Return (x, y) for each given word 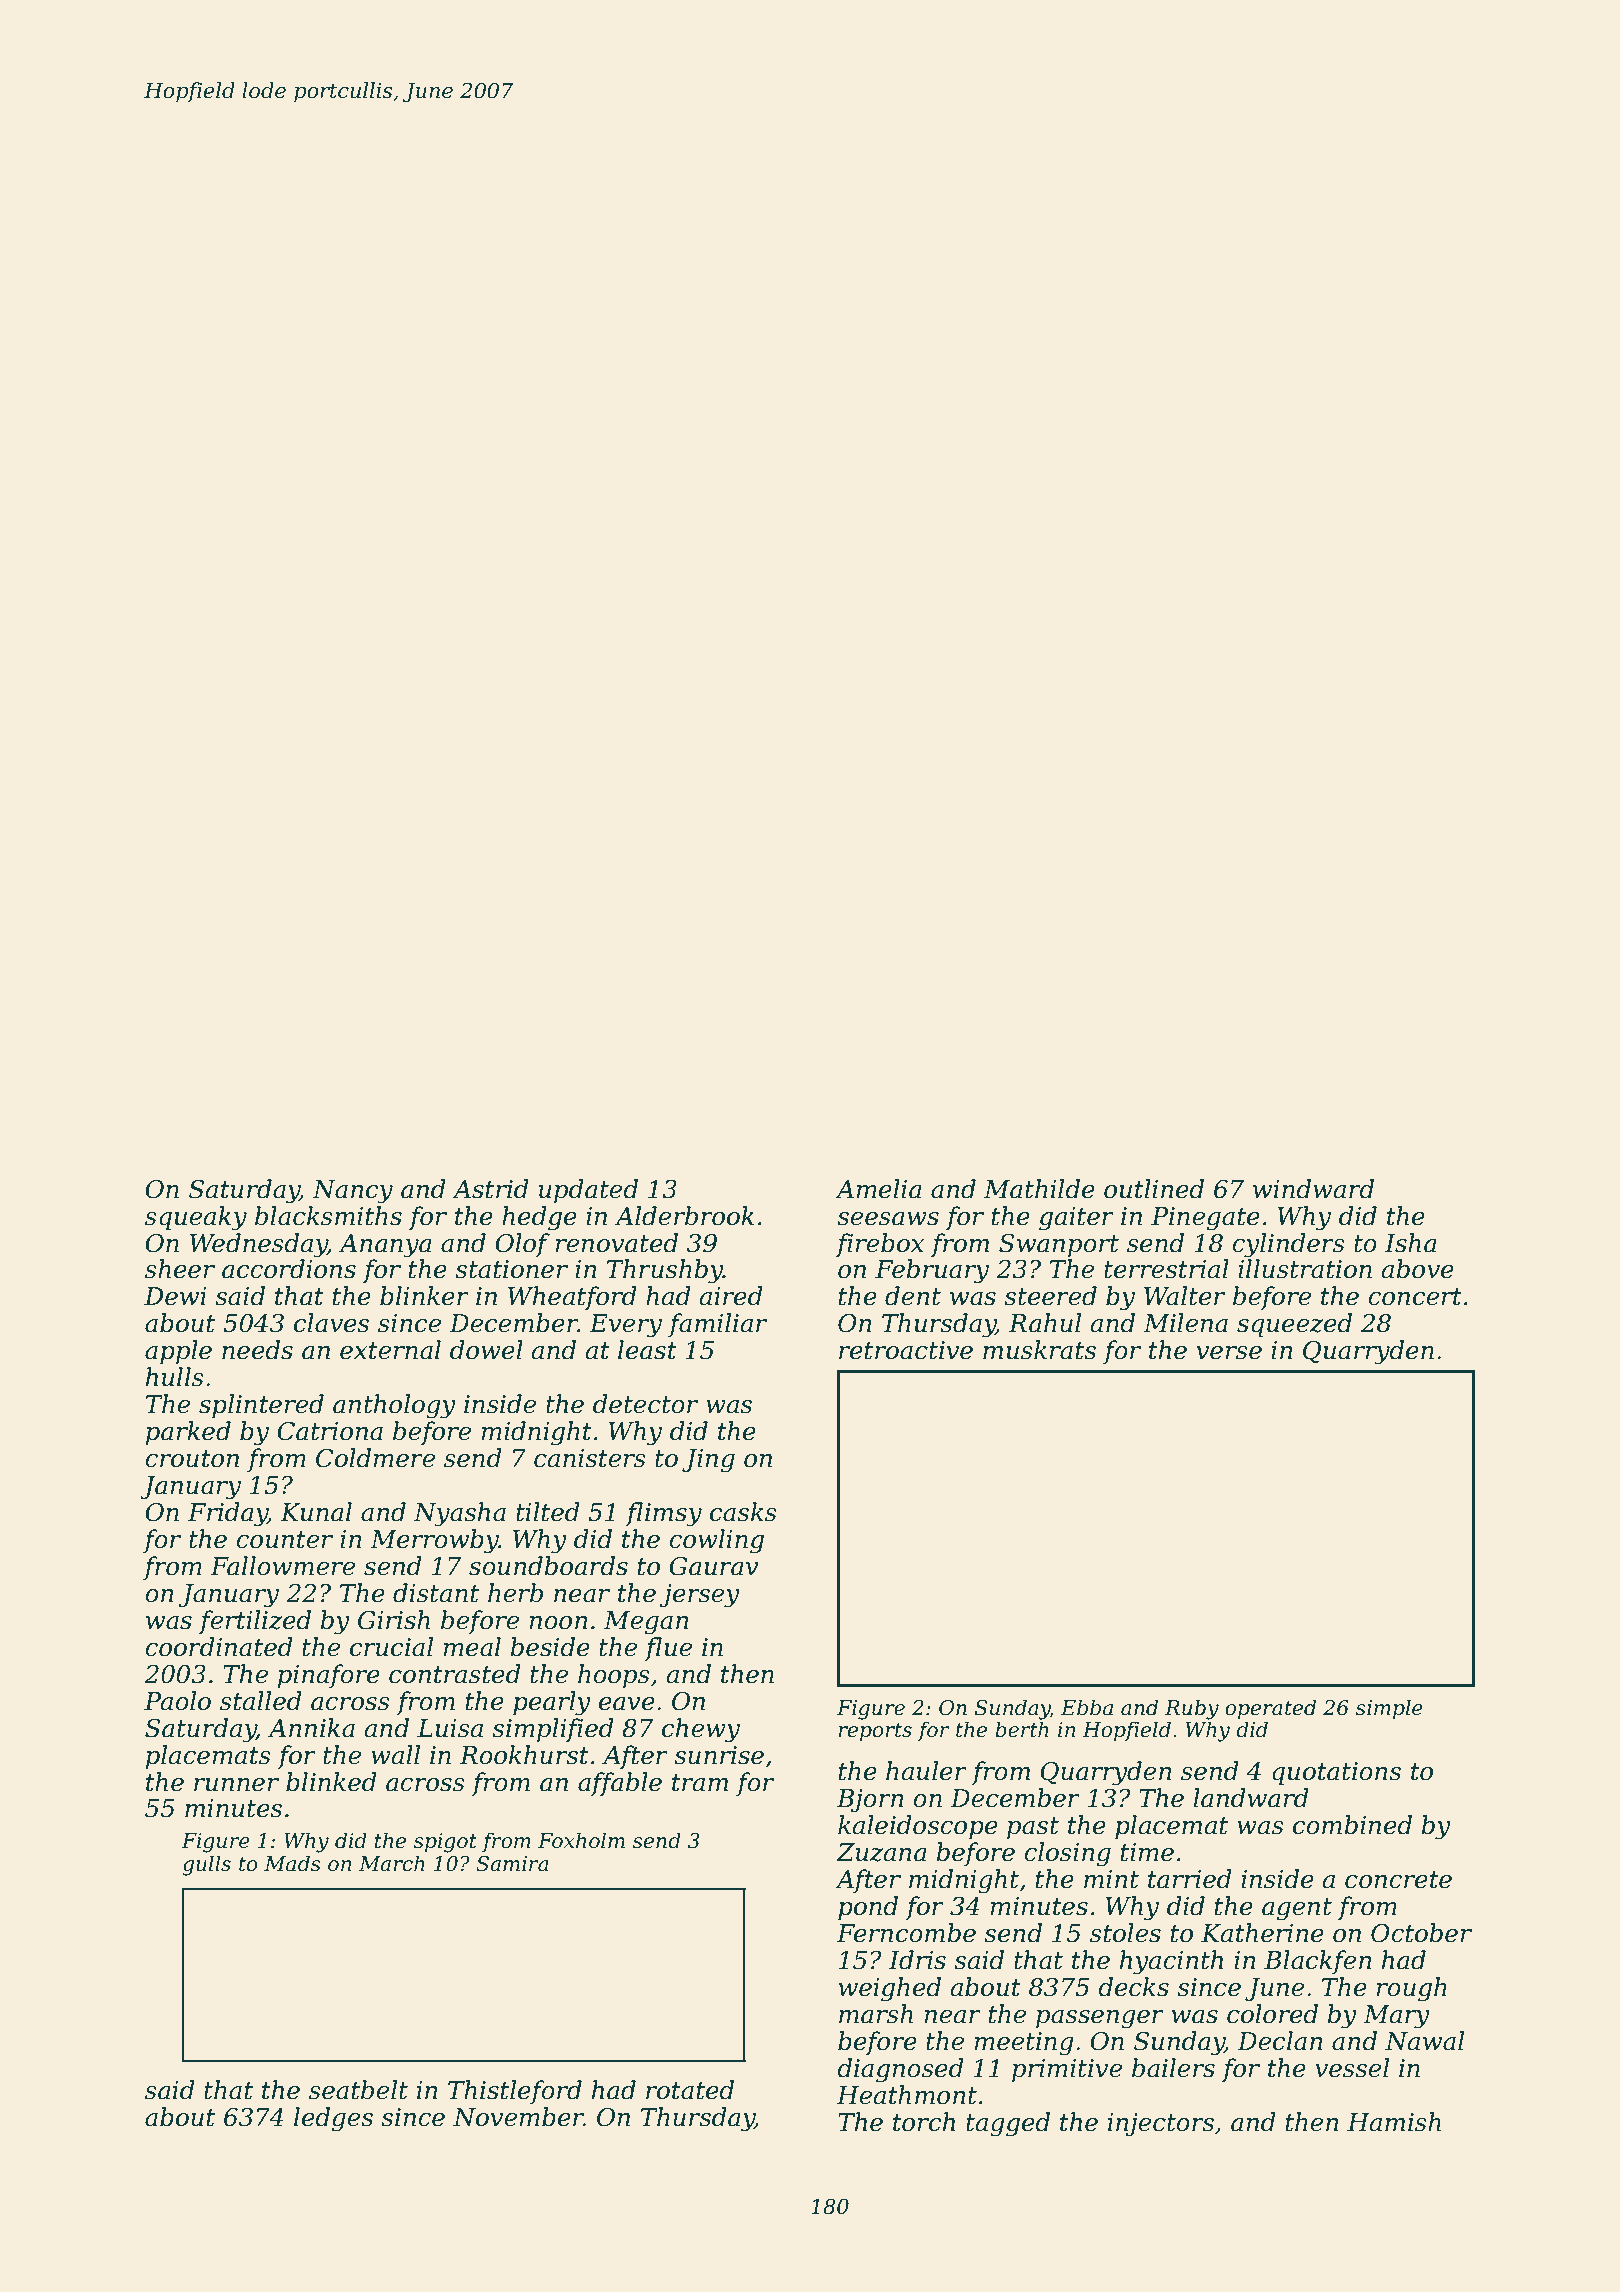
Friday (228, 1514)
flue (668, 1649)
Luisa (450, 1728)
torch (924, 2122)
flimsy (663, 1514)
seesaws (888, 1219)
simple (1389, 1709)
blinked (331, 1782)
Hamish (1394, 2122)
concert (1415, 1297)
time (1147, 1852)
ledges (333, 2119)
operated (1270, 1709)
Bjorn (870, 1801)
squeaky (196, 1218)
